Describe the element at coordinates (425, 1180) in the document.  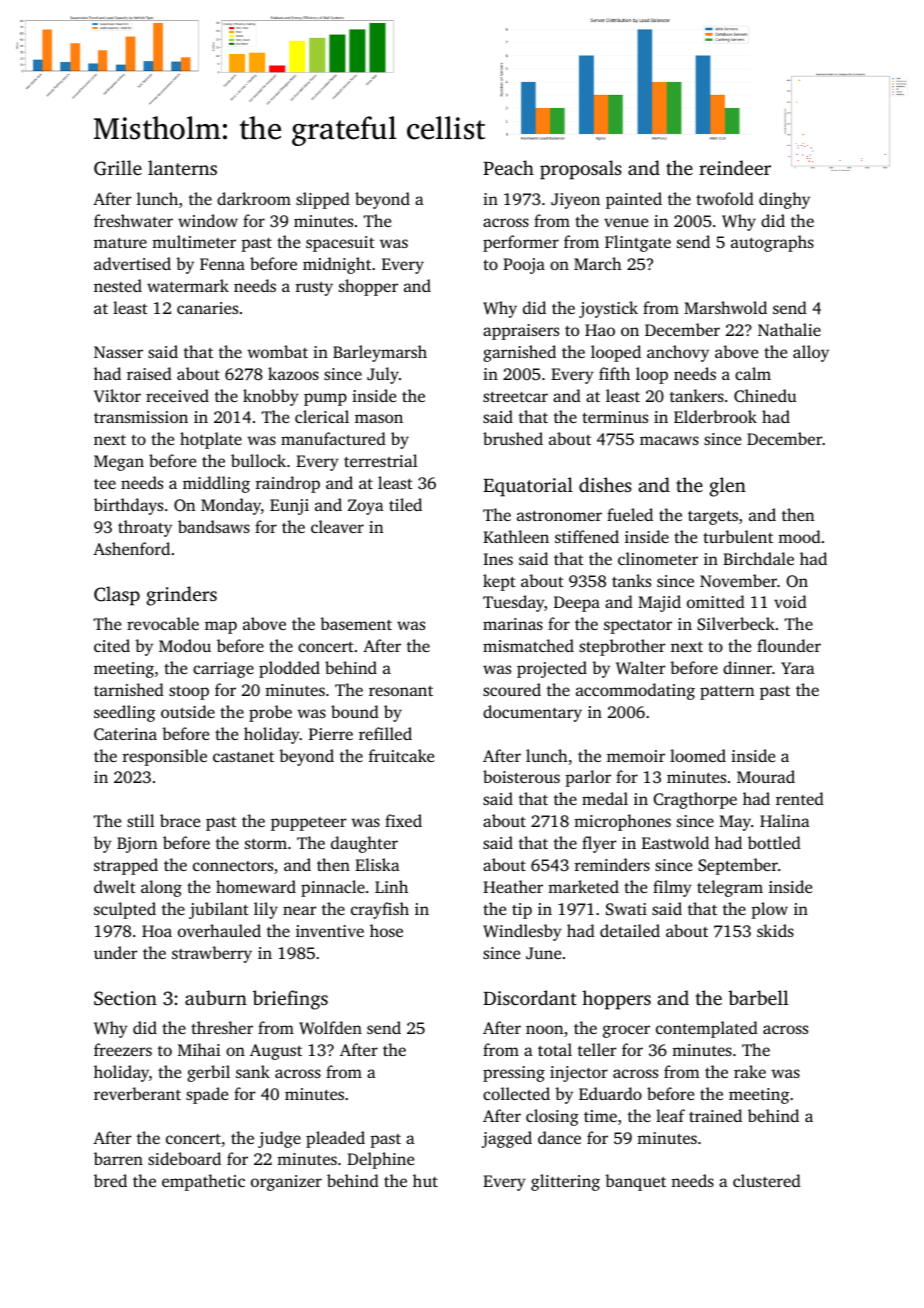
I see `hut` at that location.
